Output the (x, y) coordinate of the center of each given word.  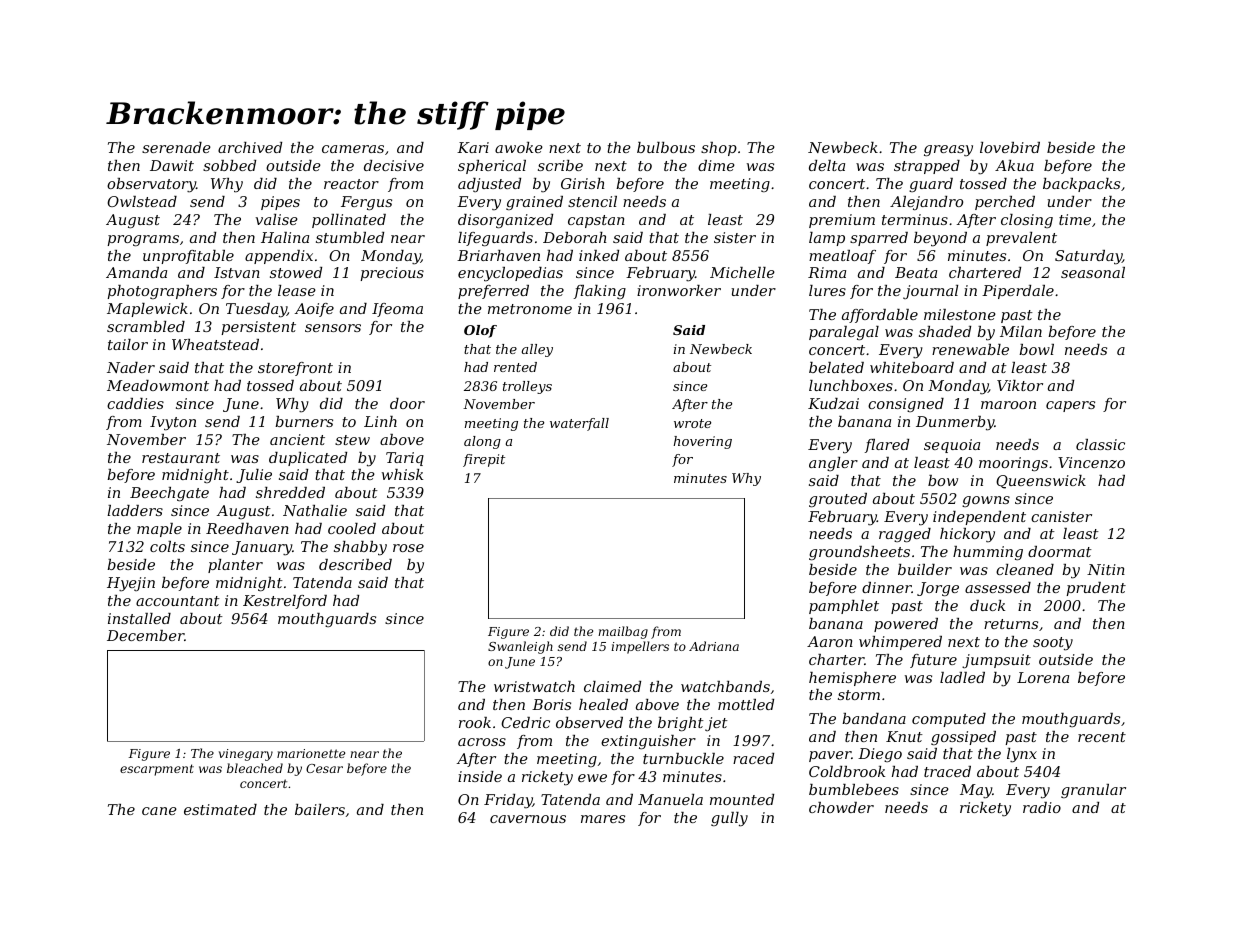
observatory (151, 185)
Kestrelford (285, 602)
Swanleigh (520, 647)
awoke (519, 147)
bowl (1036, 349)
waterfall (579, 424)
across (482, 742)
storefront (295, 369)
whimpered (900, 643)
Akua (1014, 165)
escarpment (157, 770)
